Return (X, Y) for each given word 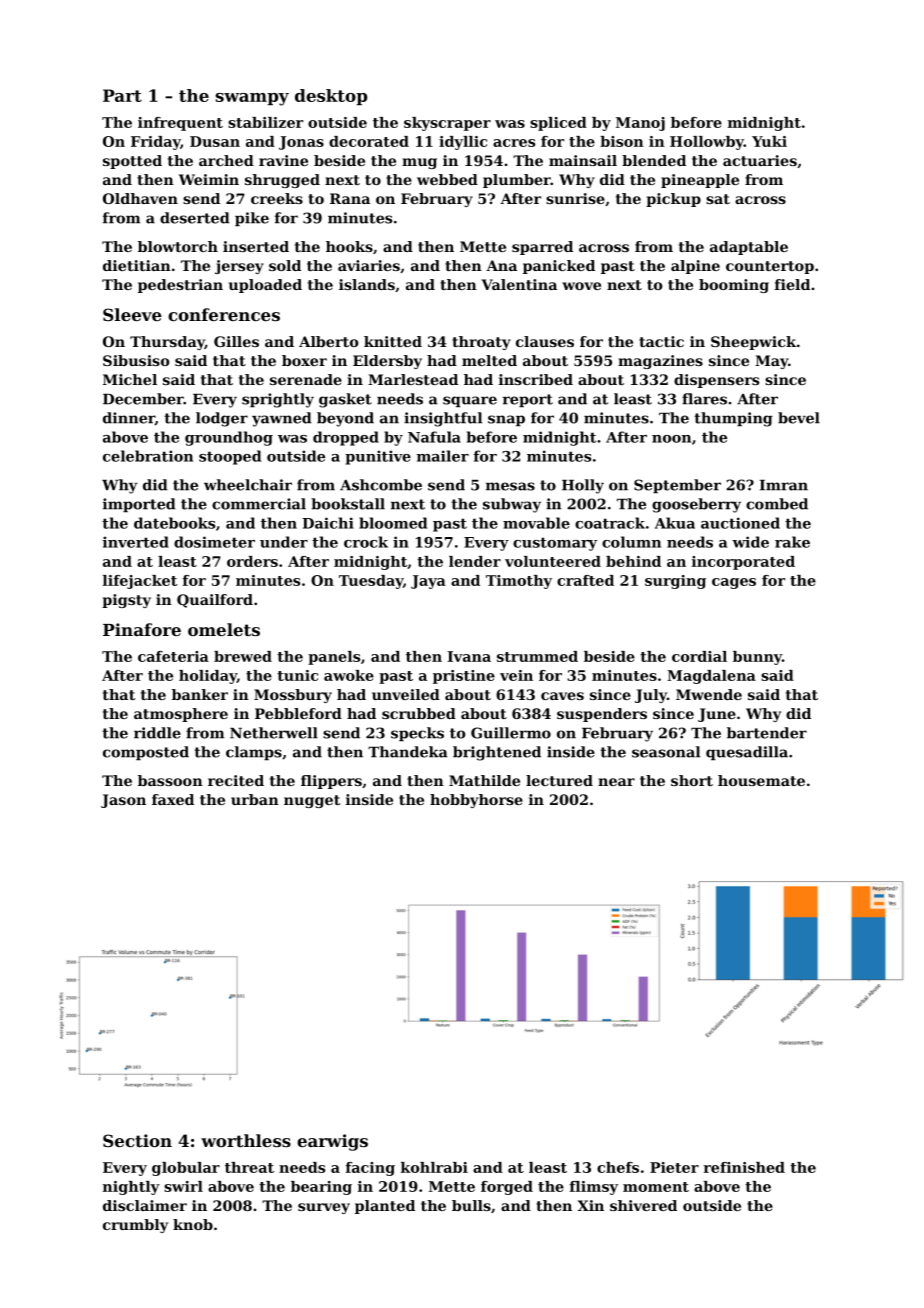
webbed (447, 179)
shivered (643, 1205)
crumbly (135, 1226)
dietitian (137, 265)
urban (255, 799)
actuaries (760, 160)
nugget (312, 801)
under (284, 542)
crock (366, 542)
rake (792, 542)
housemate (761, 780)
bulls (471, 1205)
